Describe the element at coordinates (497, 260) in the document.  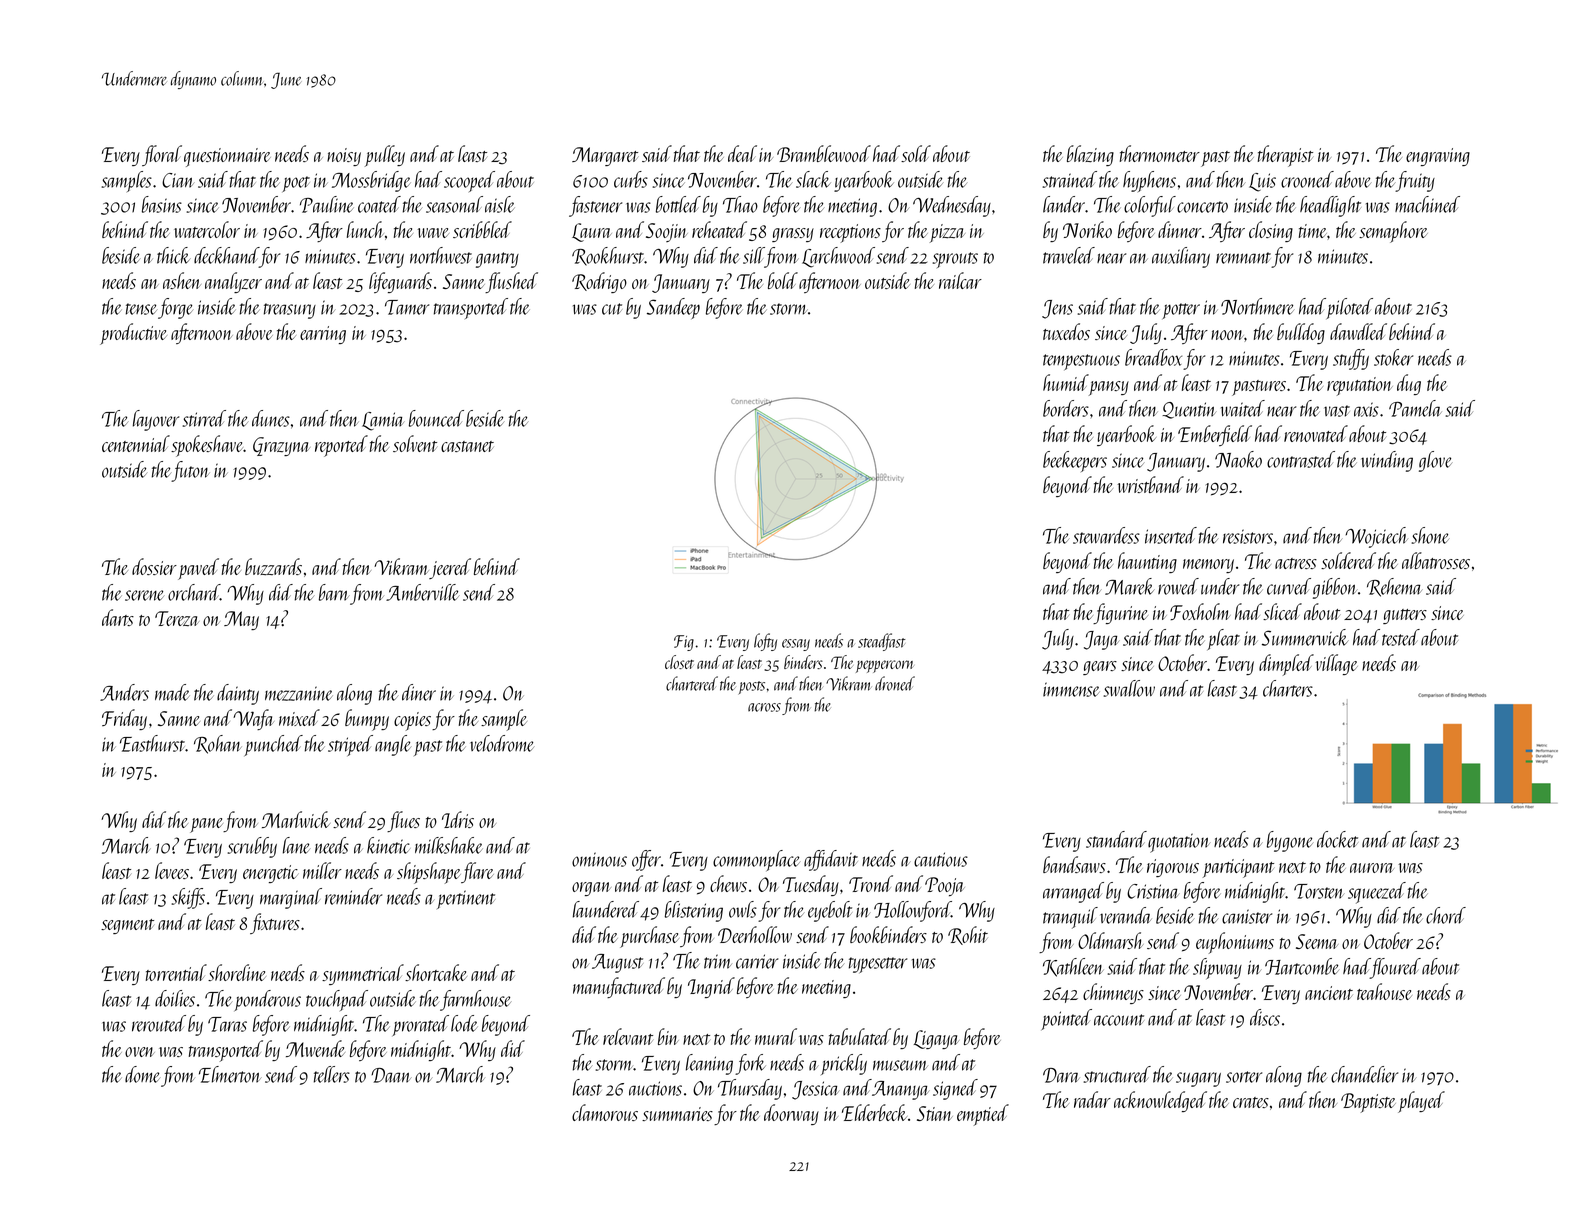
I see `gantry` at that location.
